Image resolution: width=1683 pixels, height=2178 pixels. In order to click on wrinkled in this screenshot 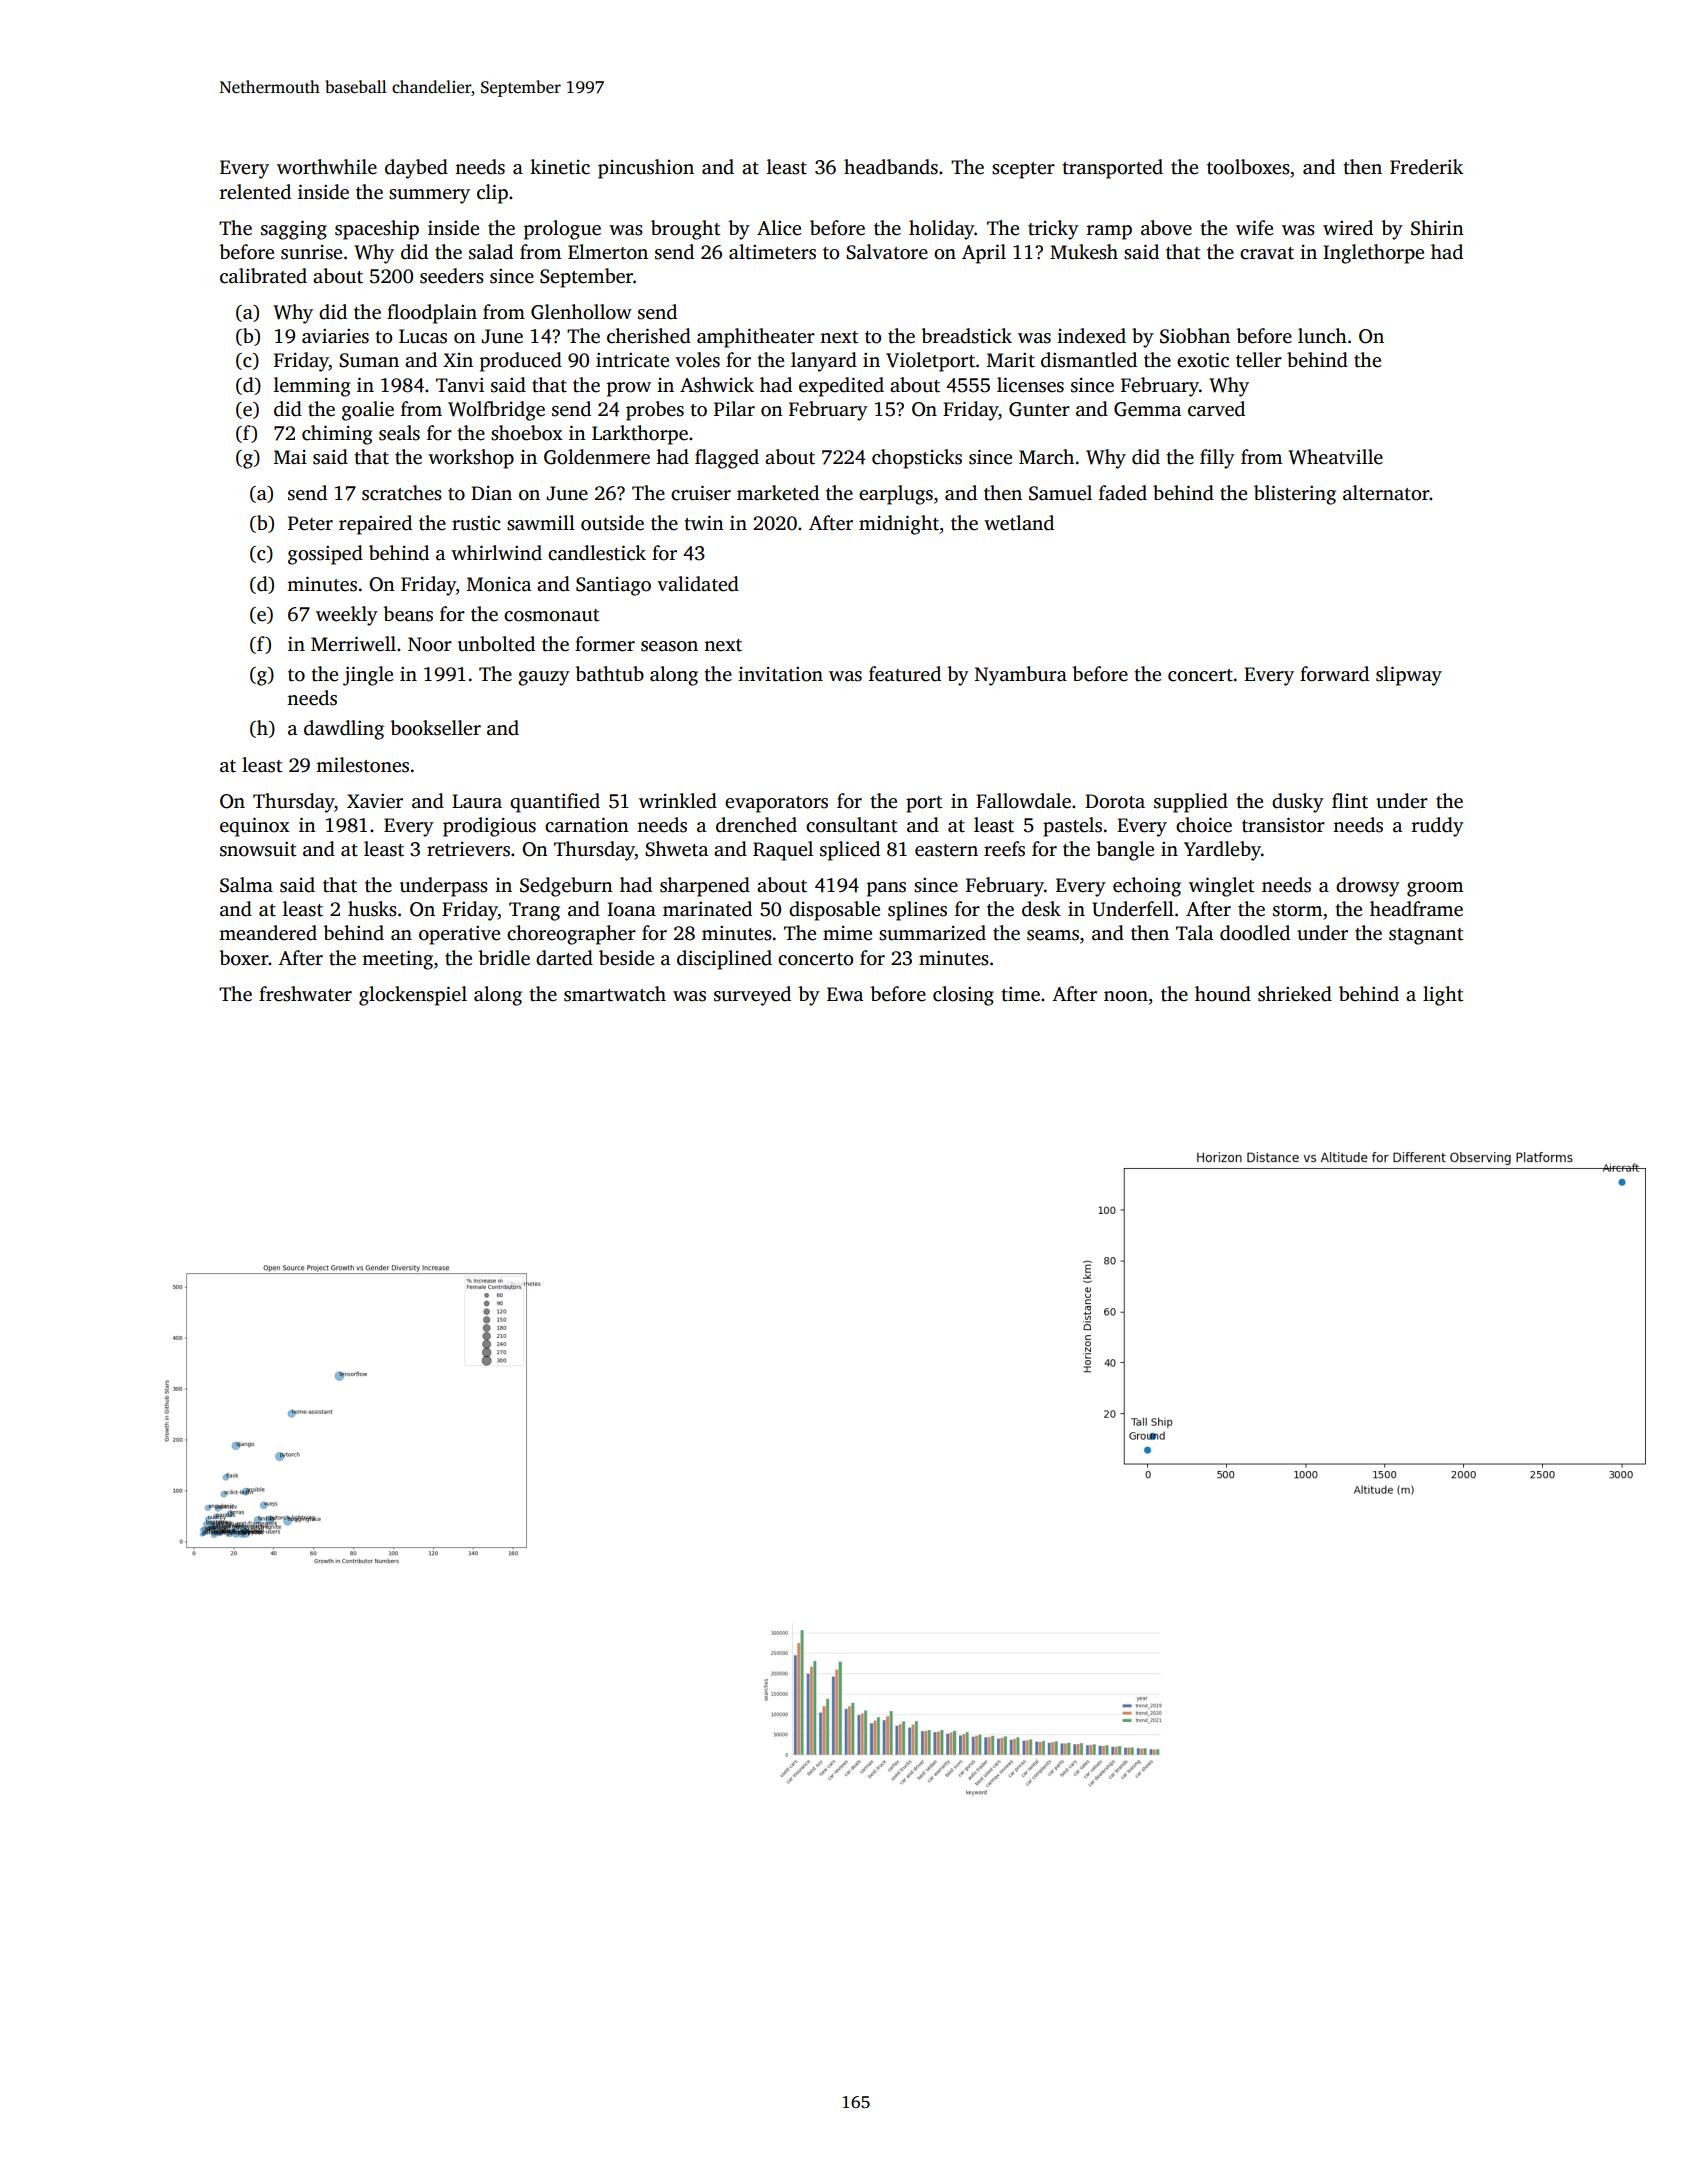, I will do `click(678, 801)`.
